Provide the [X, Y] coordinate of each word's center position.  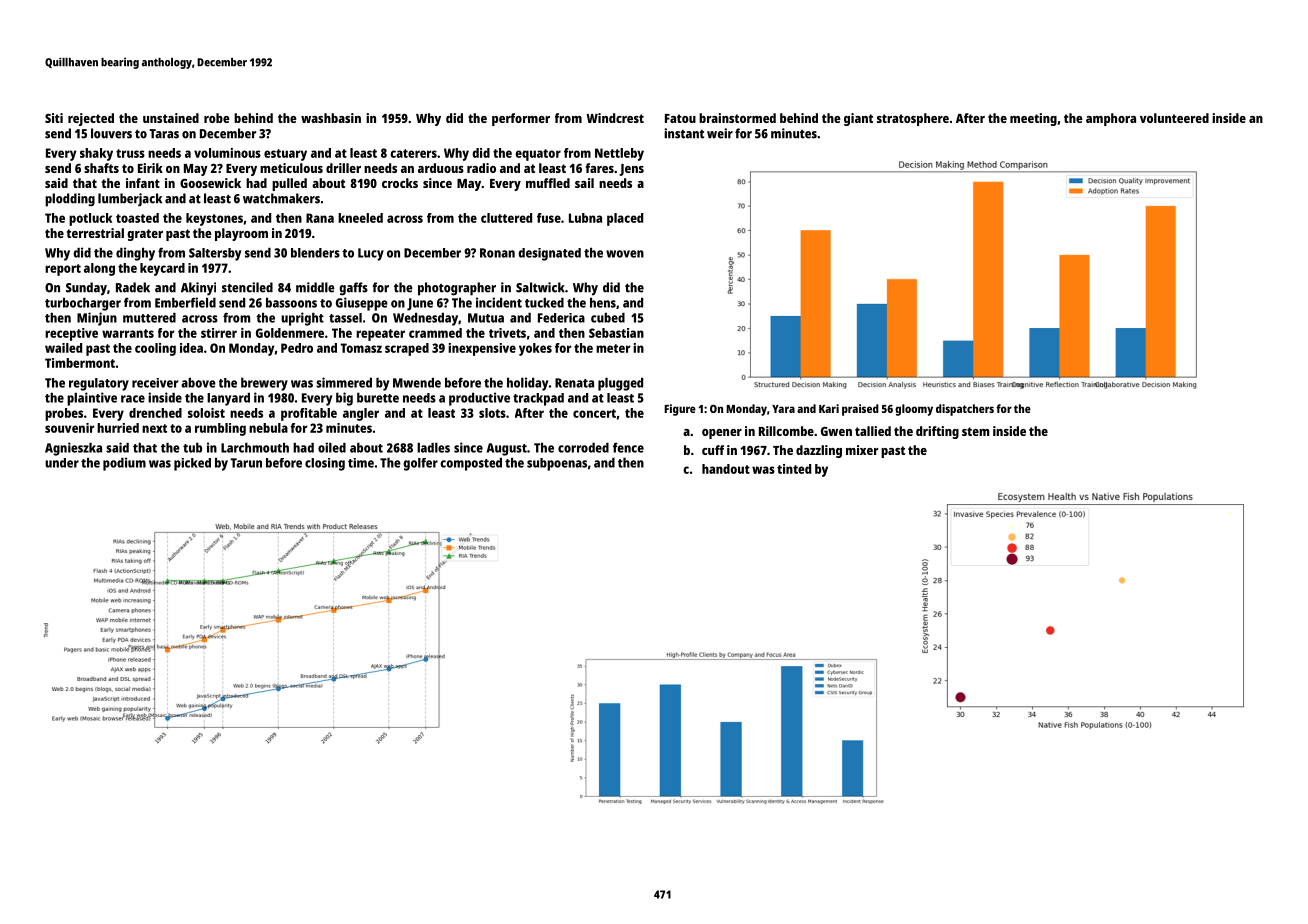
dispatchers [965, 410]
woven [625, 254]
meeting [1033, 119]
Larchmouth [255, 448]
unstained [171, 118]
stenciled [247, 287]
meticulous [291, 168]
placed [625, 219]
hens [603, 303]
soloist [206, 413]
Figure [680, 410]
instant [684, 133]
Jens [631, 170]
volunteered [1174, 118]
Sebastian [616, 333]
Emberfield [185, 302]
